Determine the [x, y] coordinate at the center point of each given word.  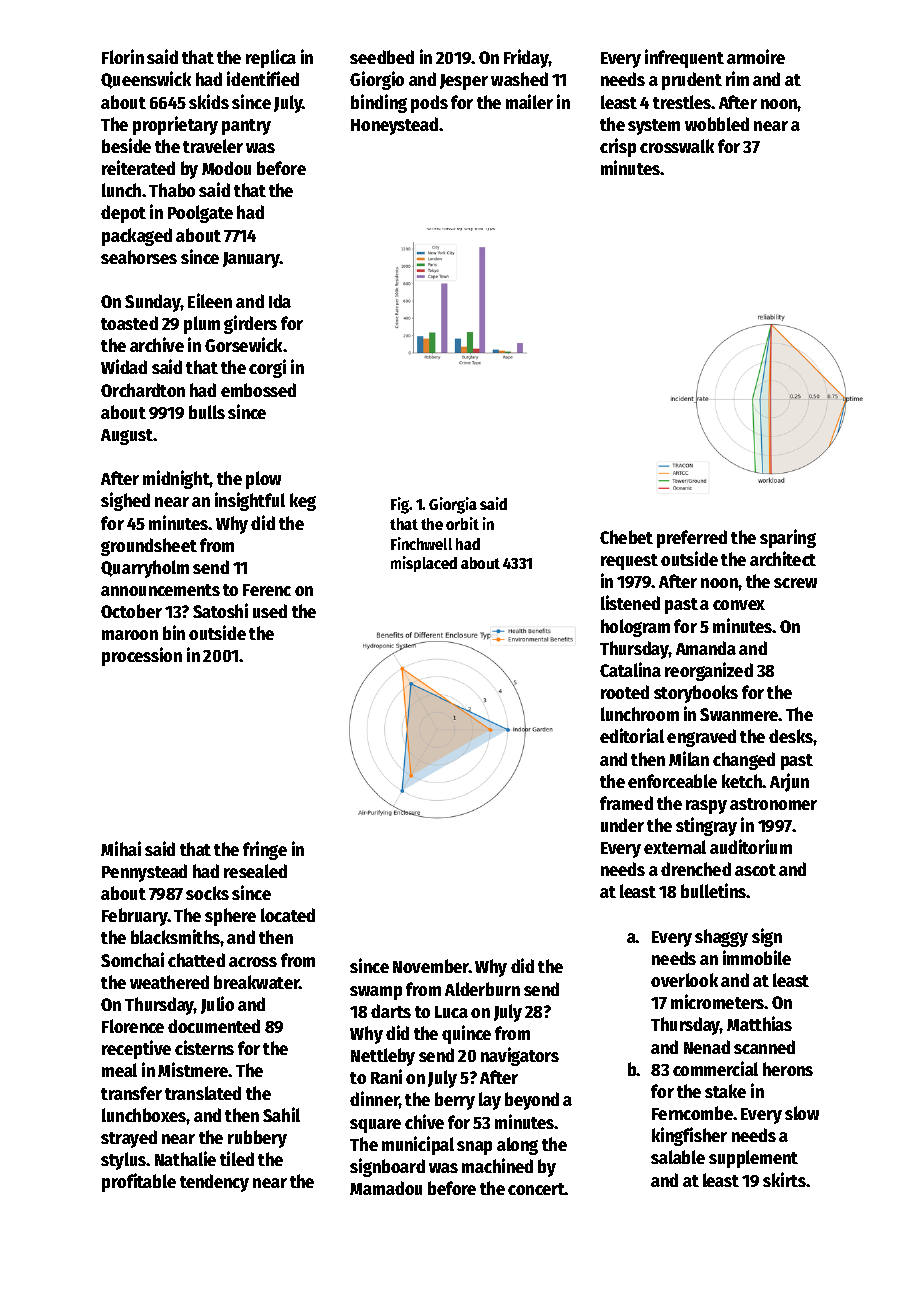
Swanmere [739, 714]
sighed [125, 501]
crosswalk [677, 146]
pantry [246, 127]
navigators [520, 1056]
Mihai [121, 848]
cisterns [204, 1047]
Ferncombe [692, 1113]
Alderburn [482, 989]
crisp [618, 147]
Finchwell [421, 543]
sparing [788, 538]
